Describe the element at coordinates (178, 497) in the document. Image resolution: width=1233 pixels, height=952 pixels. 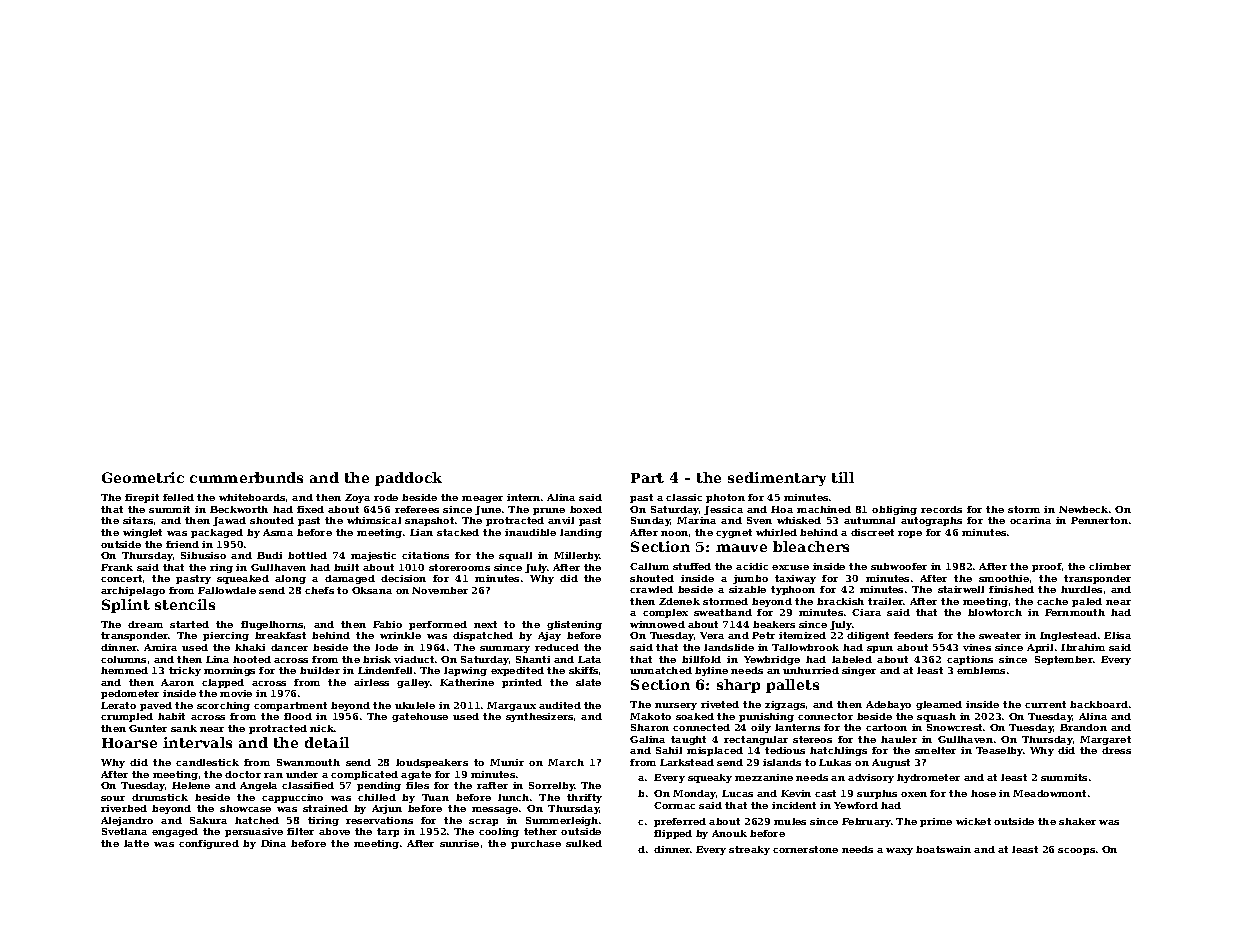
I see `felled` at that location.
